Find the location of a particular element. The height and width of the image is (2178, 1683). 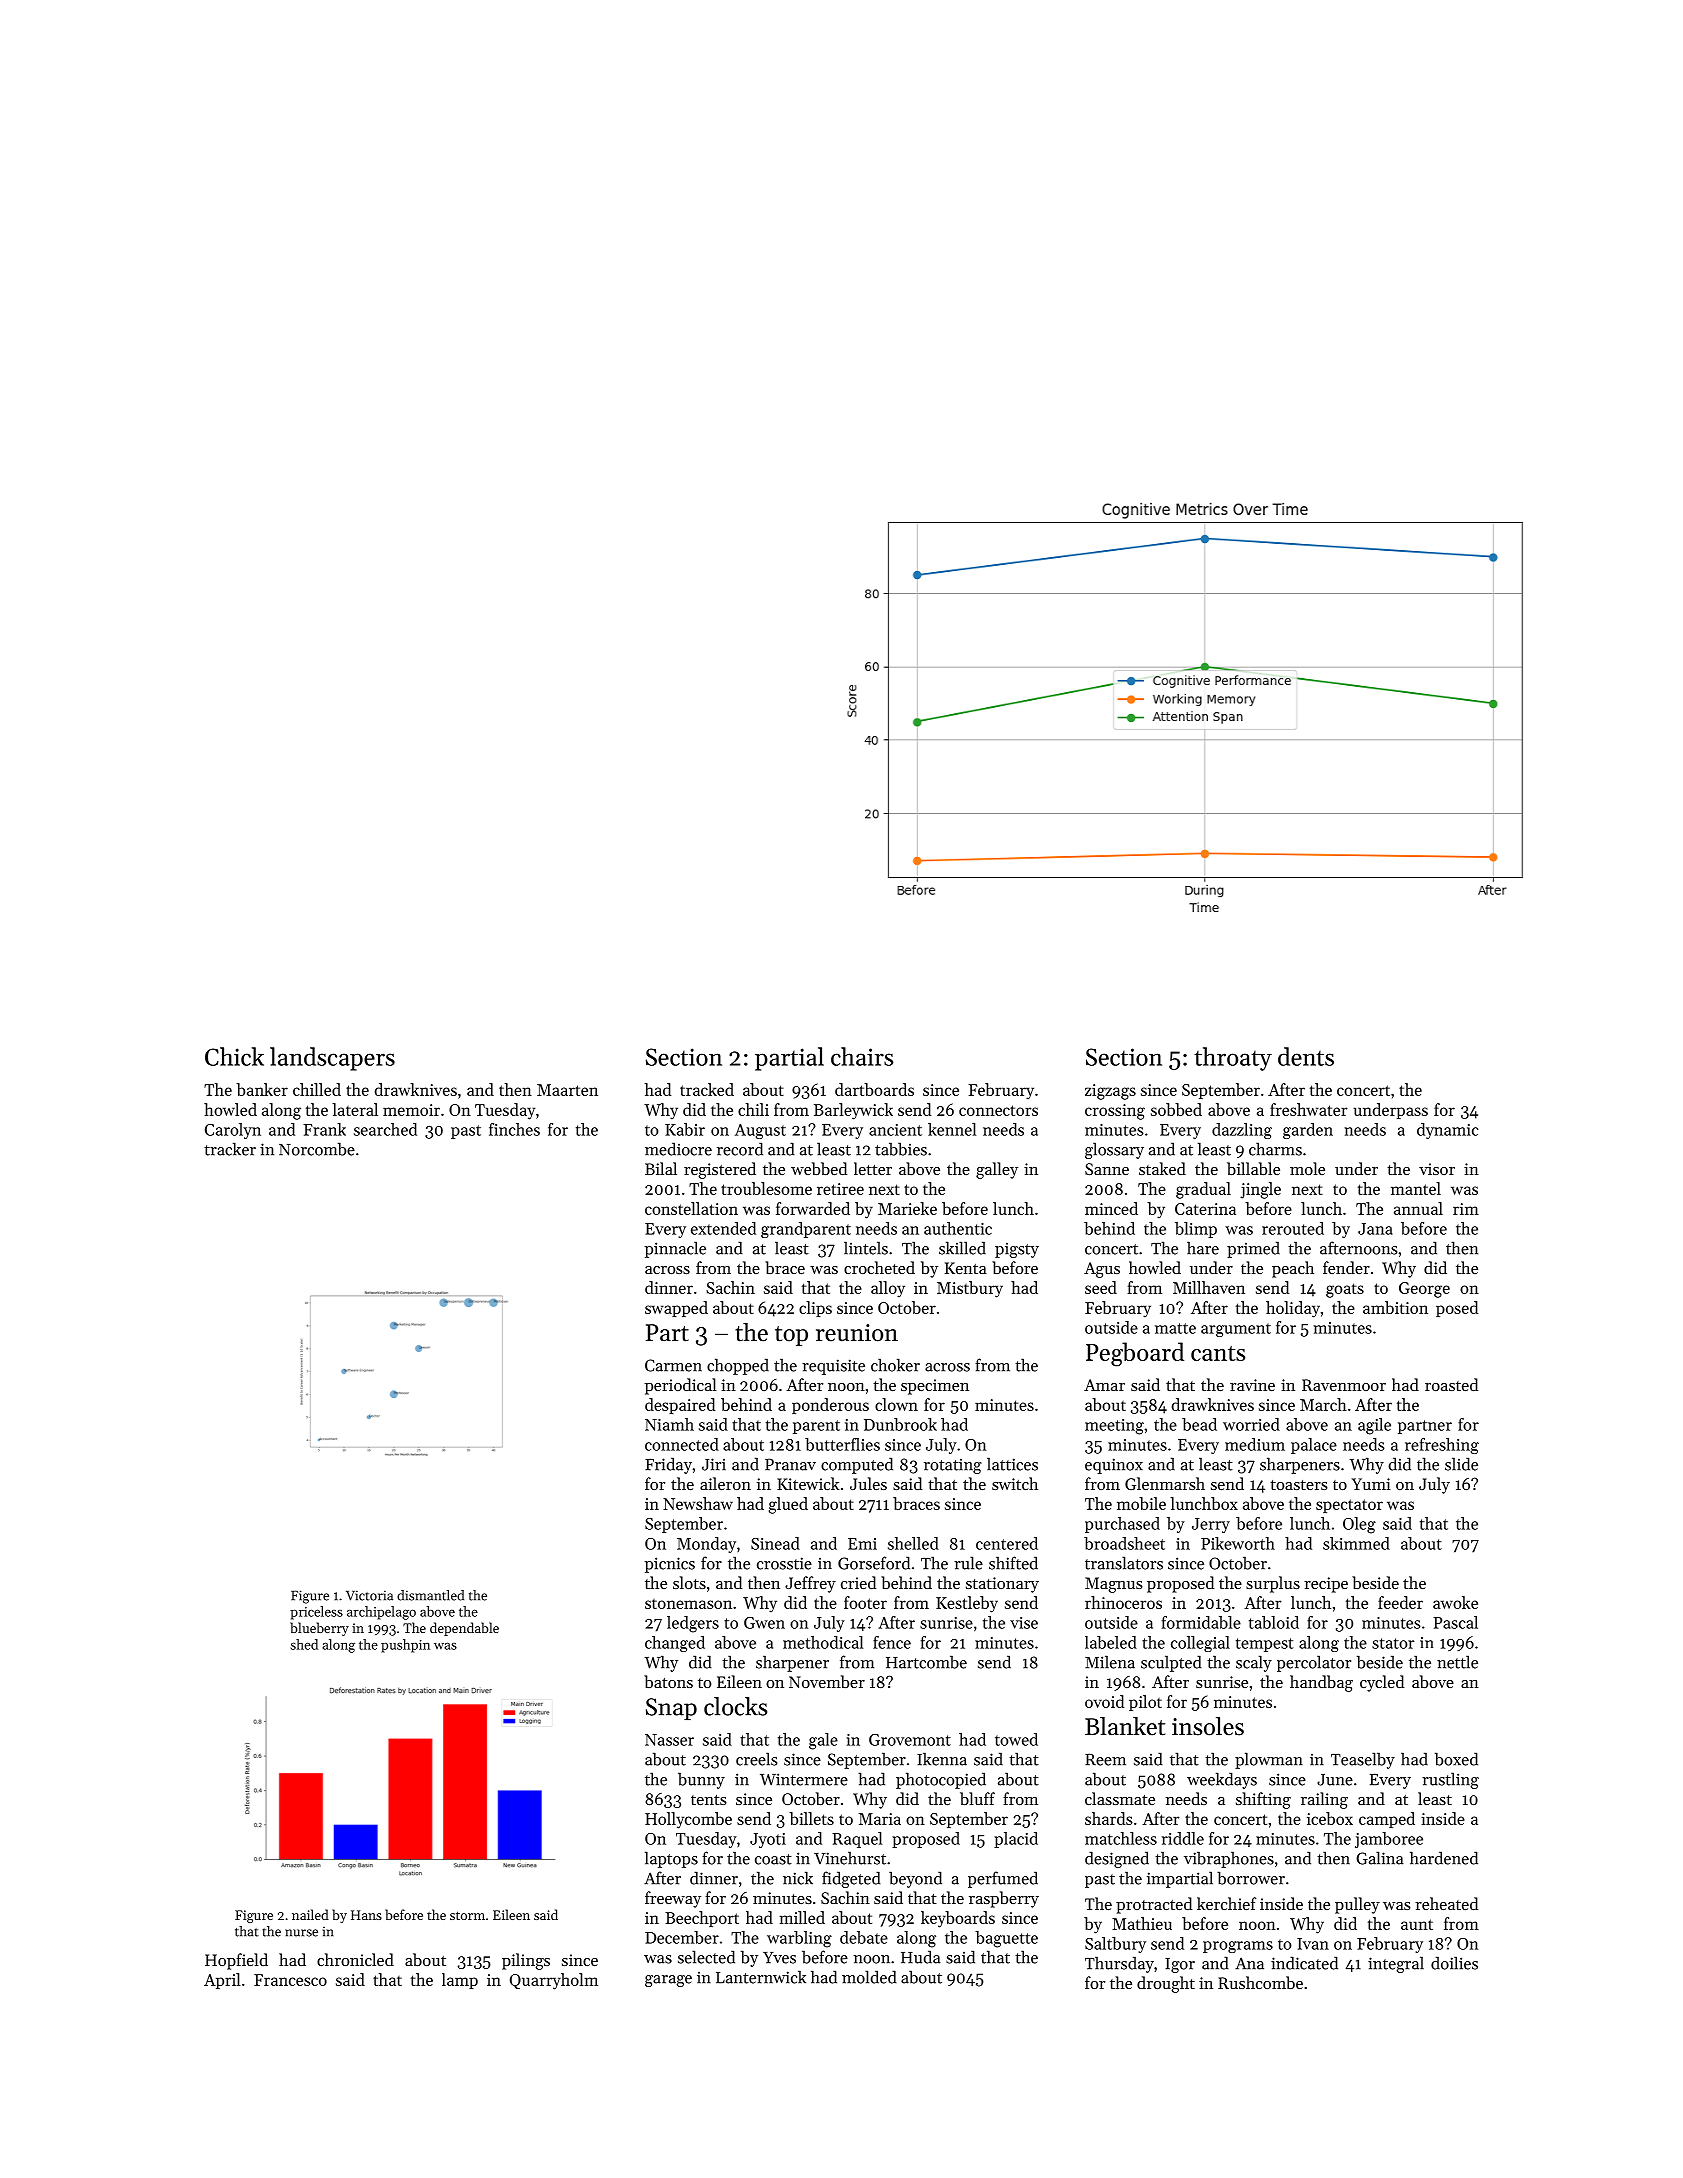

Francesco is located at coordinates (290, 1980).
